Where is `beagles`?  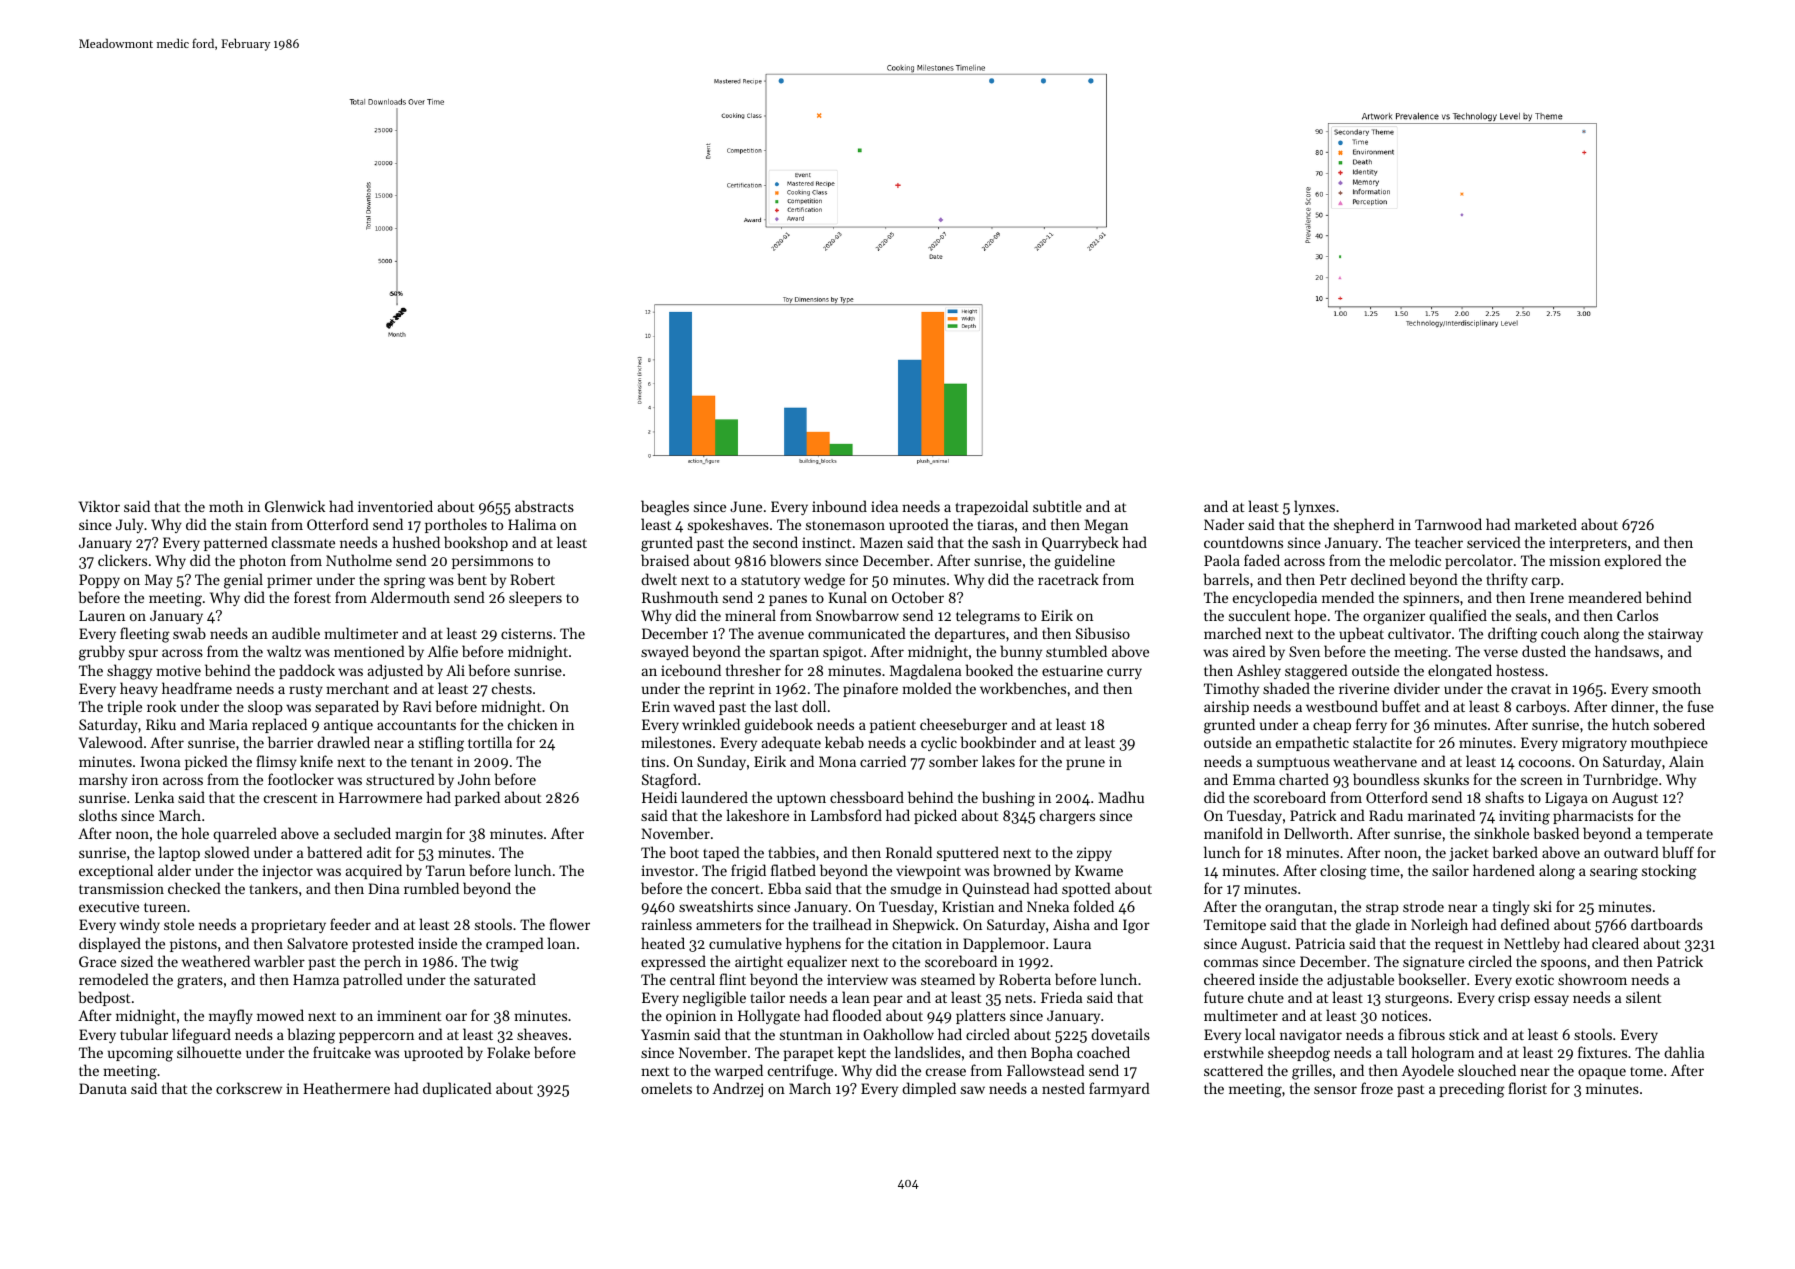
beagles is located at coordinates (665, 508).
